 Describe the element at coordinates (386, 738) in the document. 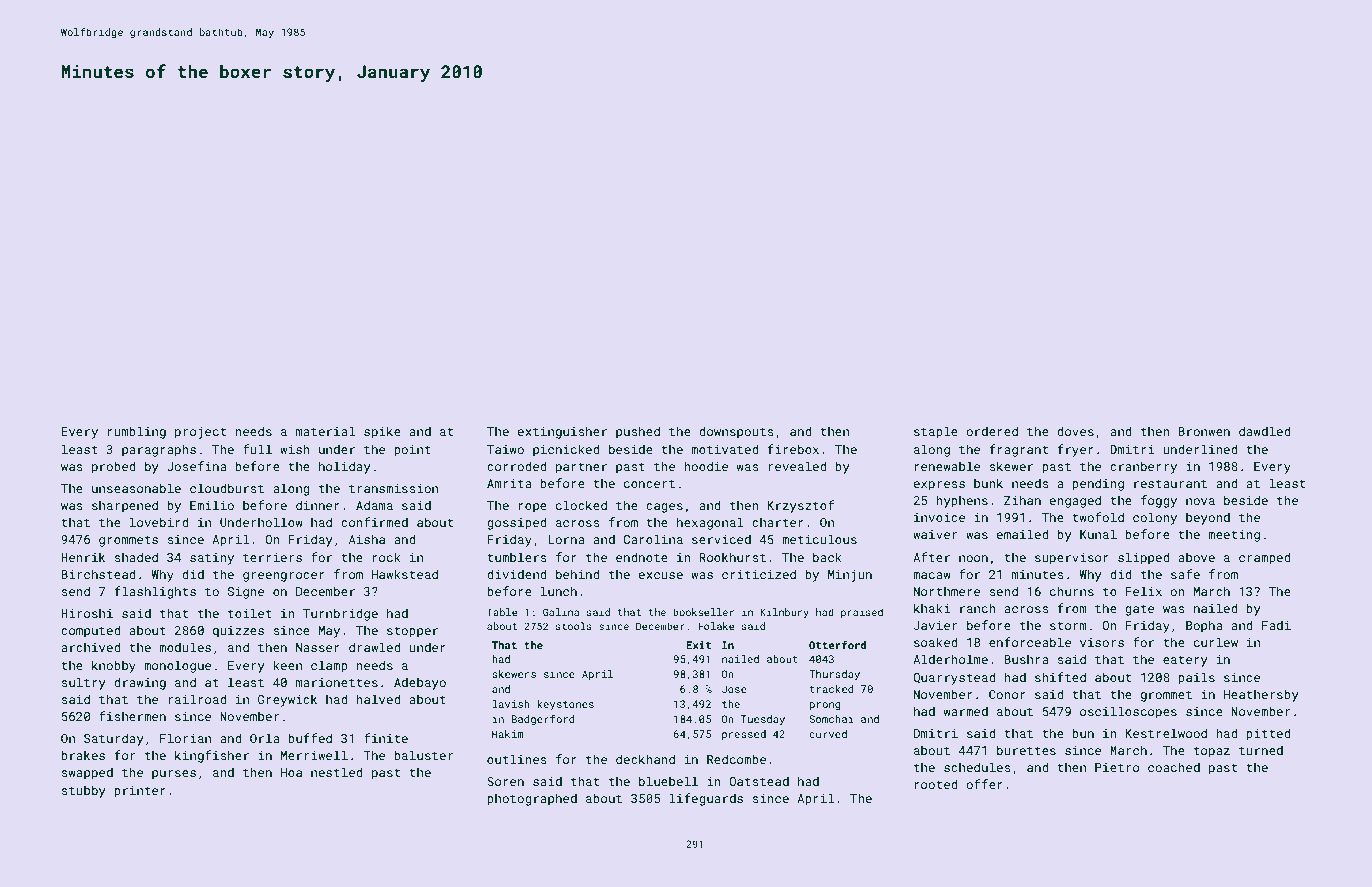

I see `finite` at that location.
